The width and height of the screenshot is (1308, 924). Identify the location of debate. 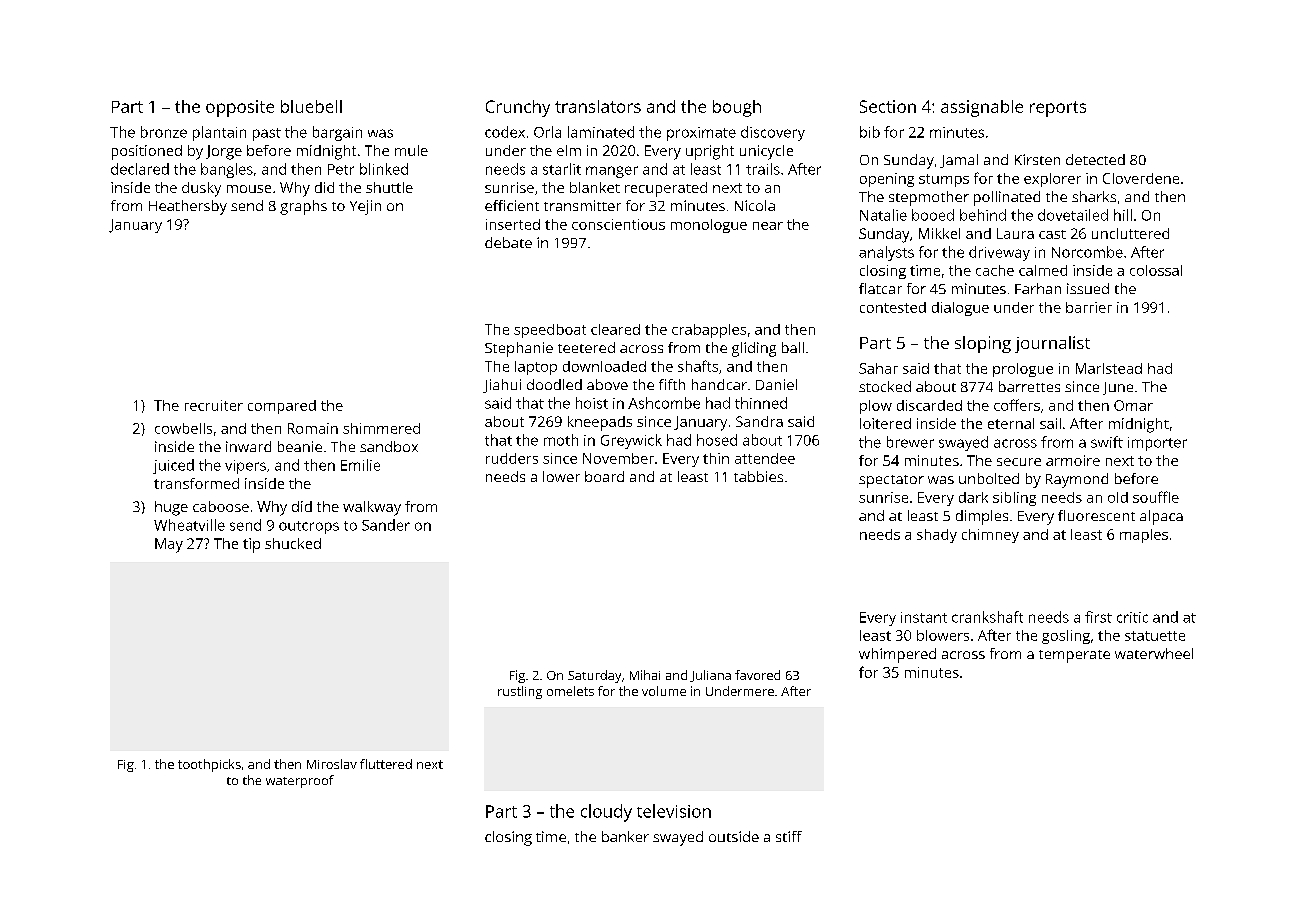
(508, 242).
